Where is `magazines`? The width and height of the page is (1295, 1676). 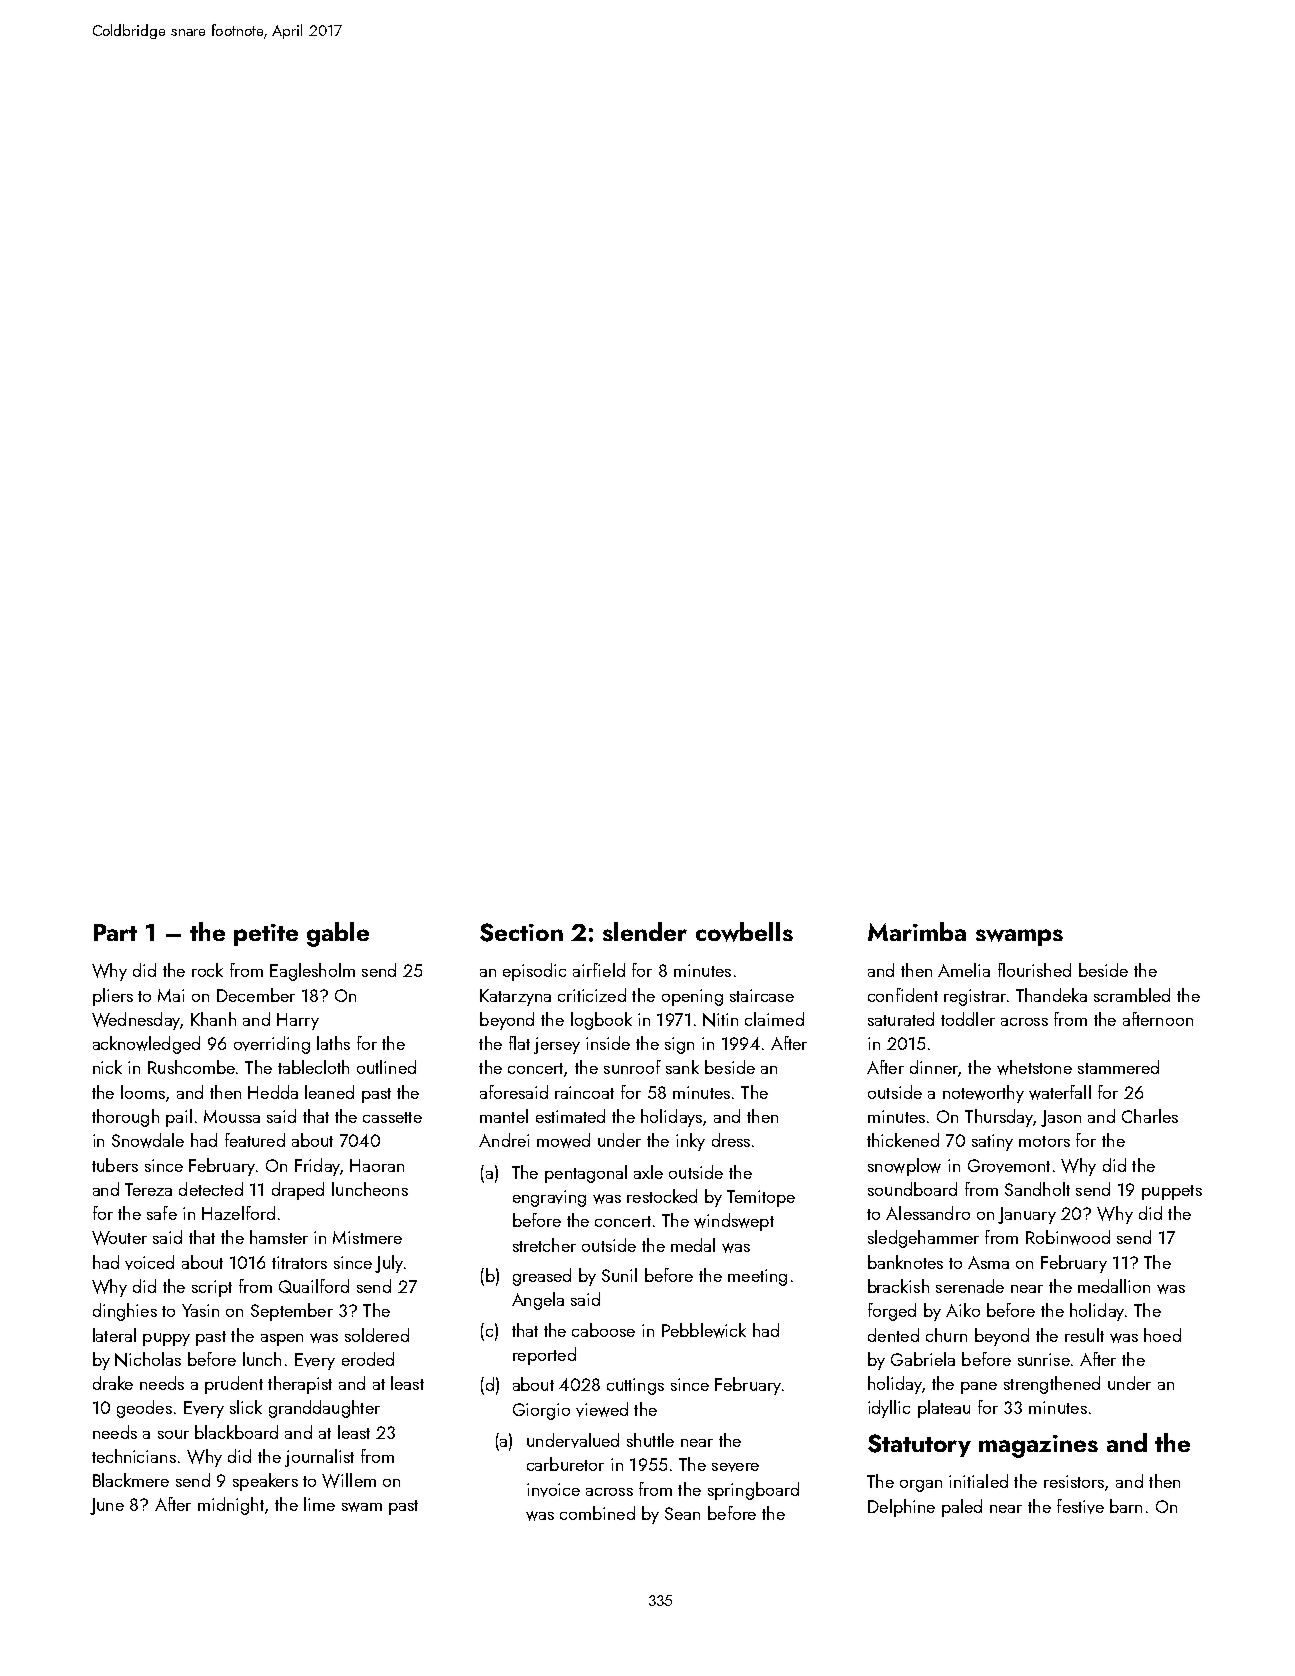 magazines is located at coordinates (1038, 1446).
